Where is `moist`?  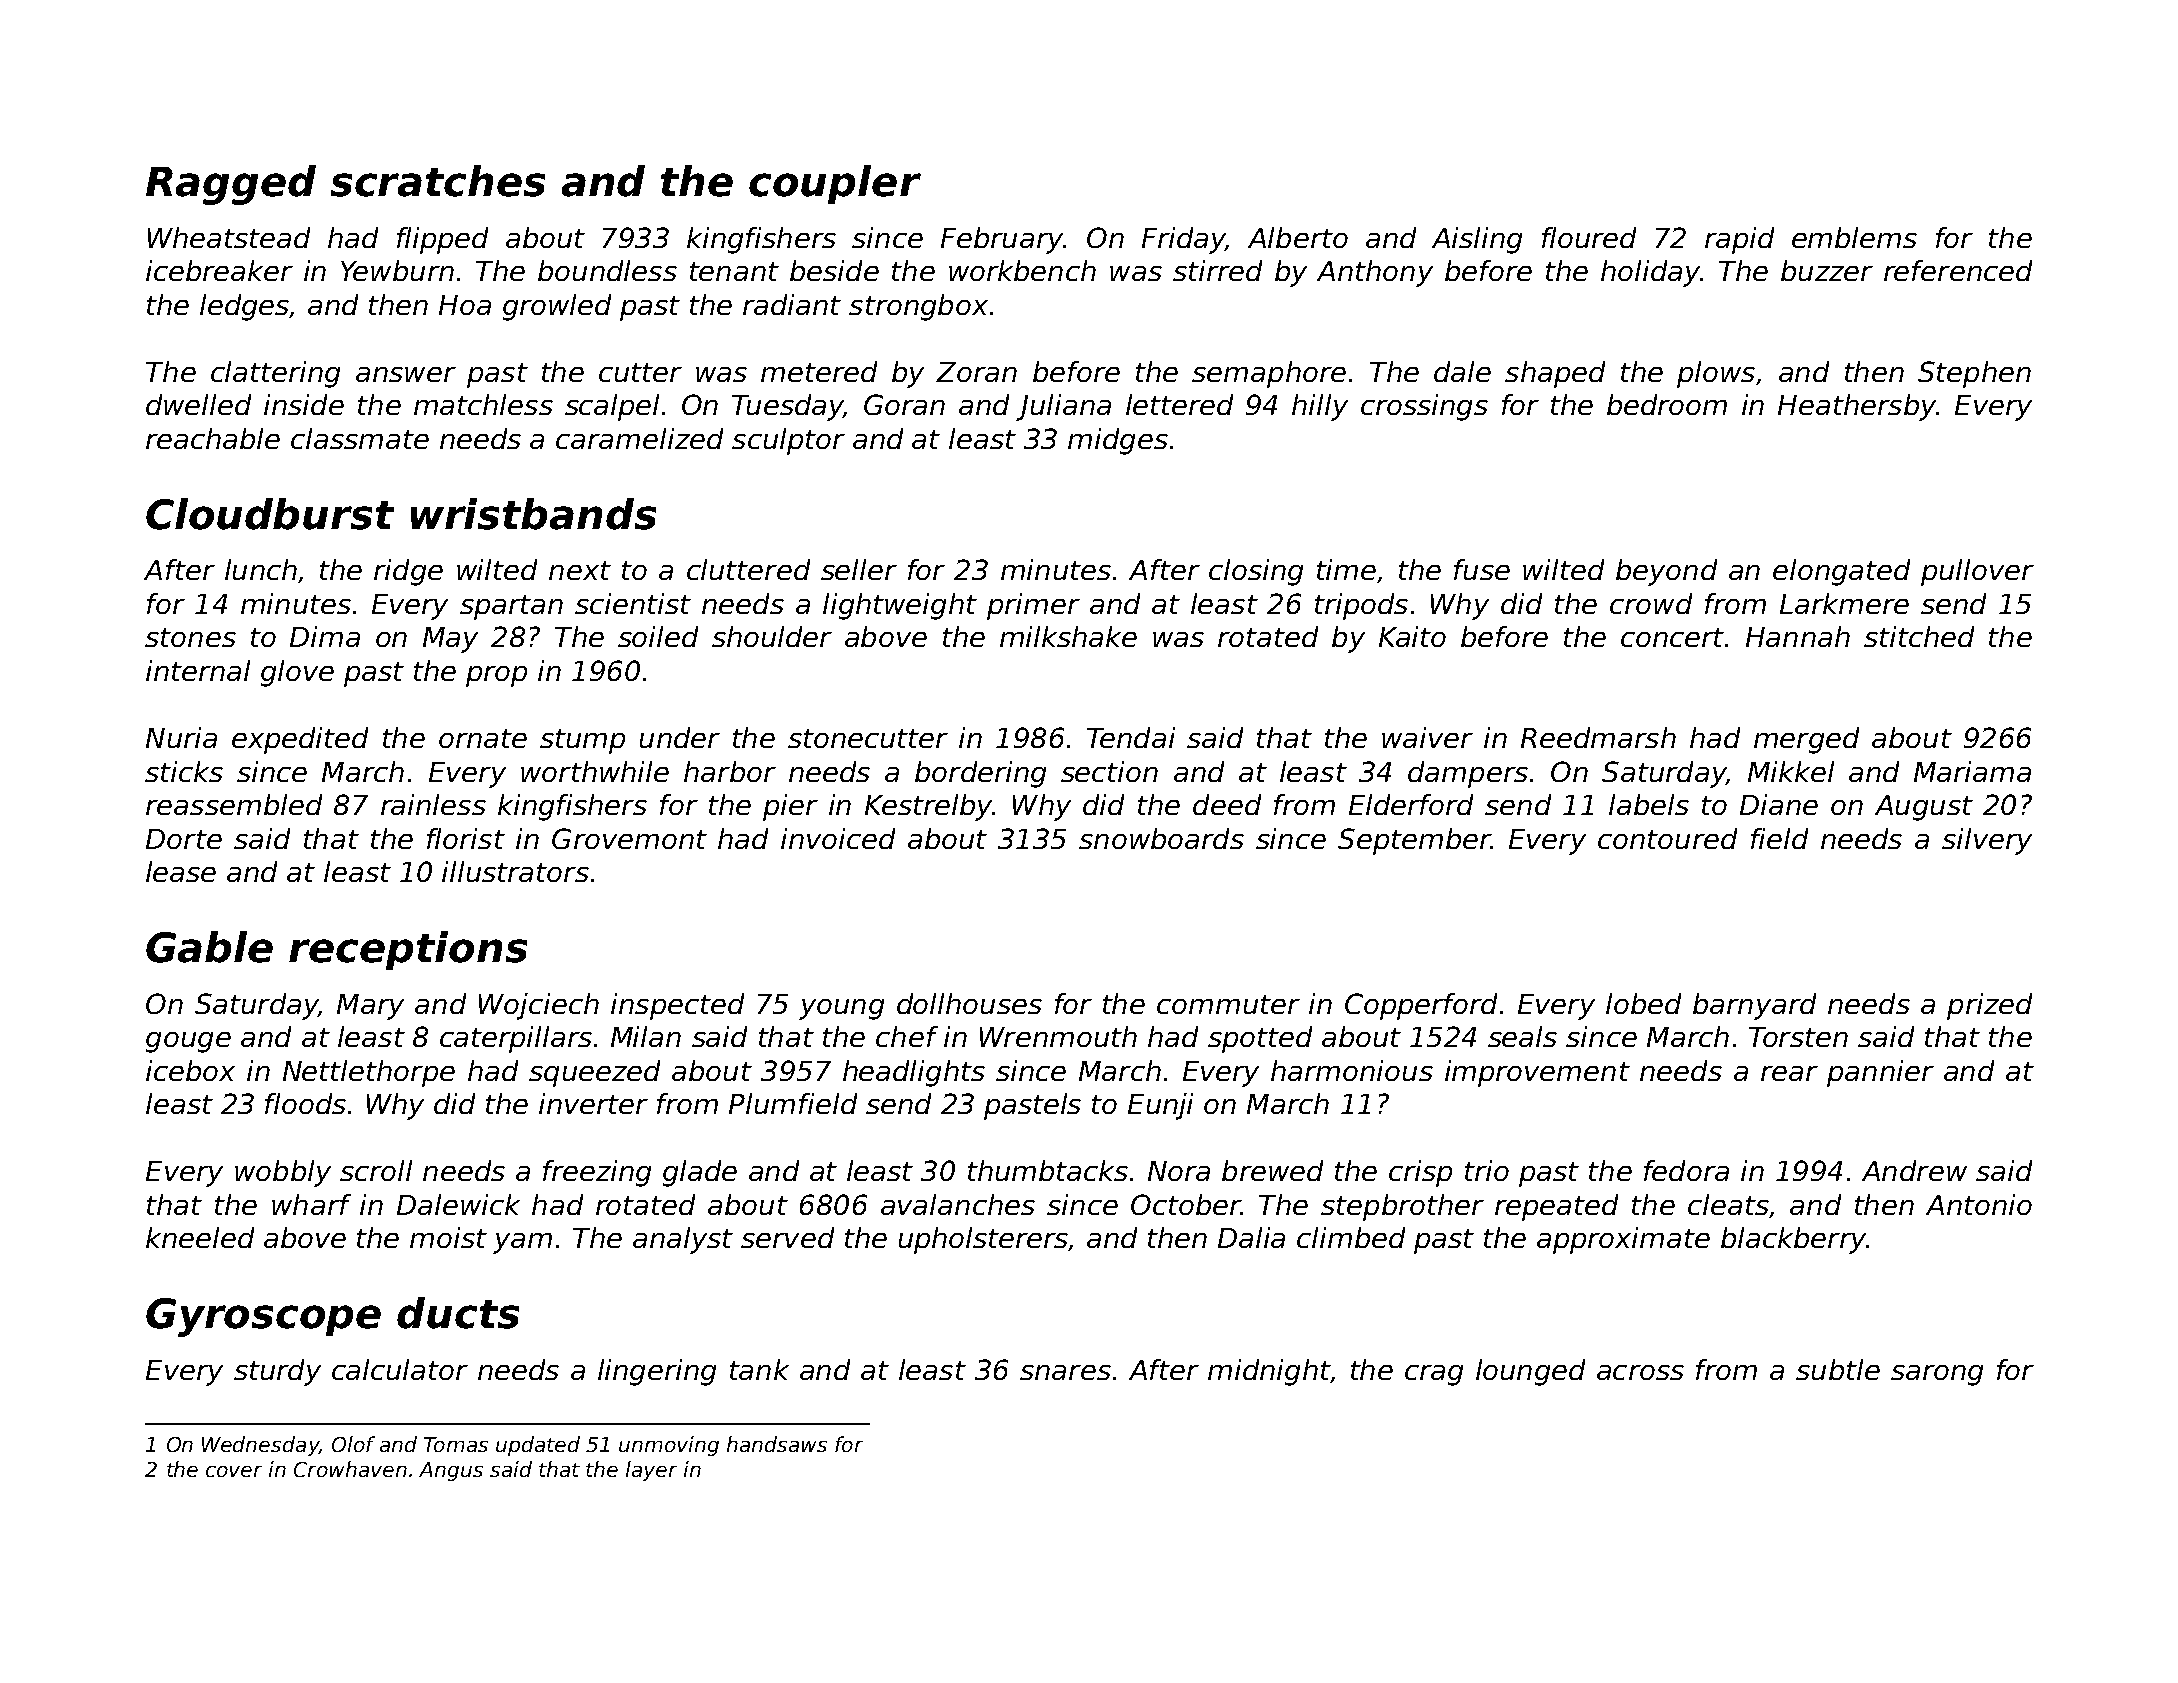
moist is located at coordinates (448, 1237).
